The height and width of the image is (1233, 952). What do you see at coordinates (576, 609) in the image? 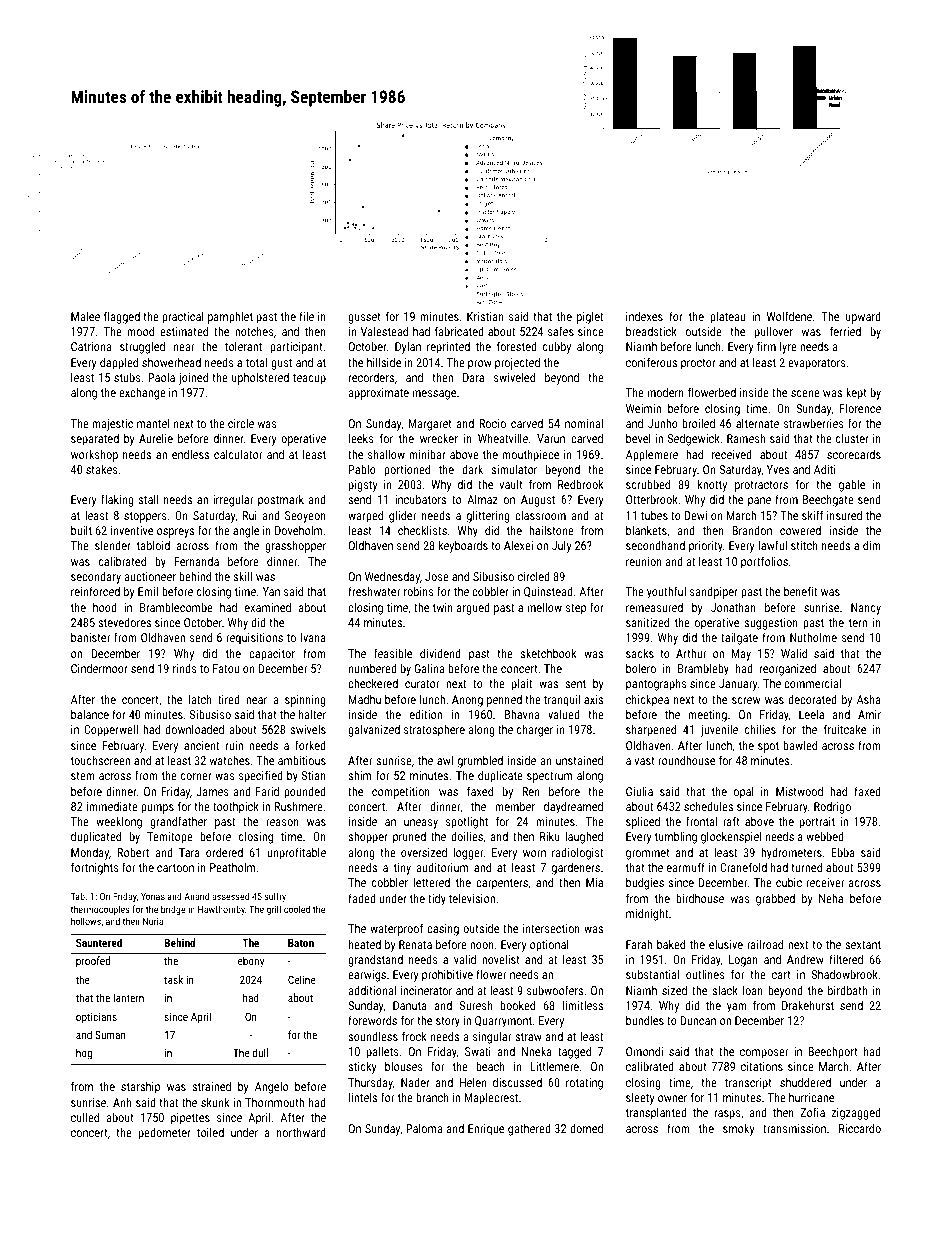
I see `step` at bounding box center [576, 609].
